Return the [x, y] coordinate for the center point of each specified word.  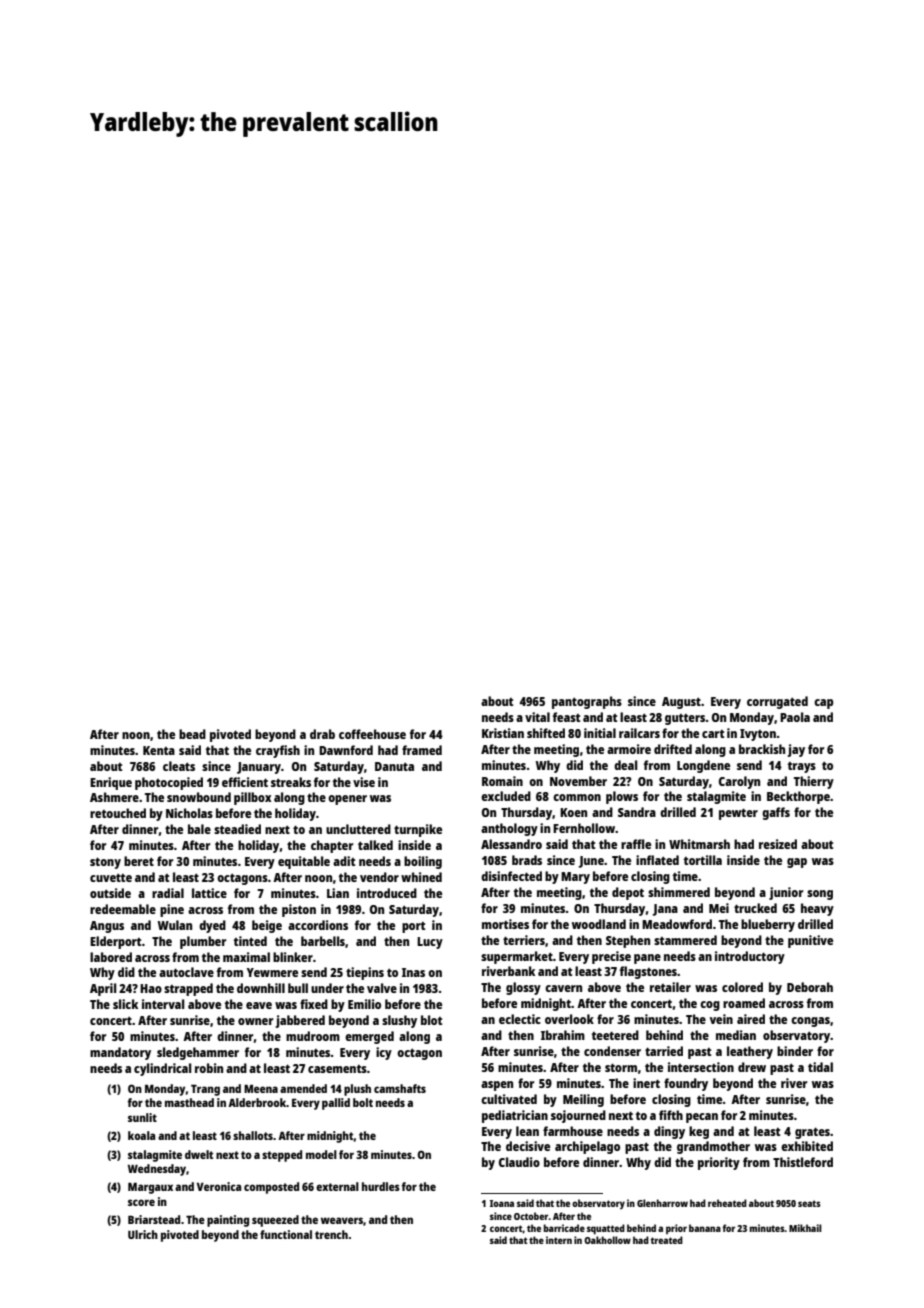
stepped [282, 1156]
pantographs [587, 702]
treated [666, 1240]
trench [331, 1234]
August [681, 703]
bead [192, 734]
